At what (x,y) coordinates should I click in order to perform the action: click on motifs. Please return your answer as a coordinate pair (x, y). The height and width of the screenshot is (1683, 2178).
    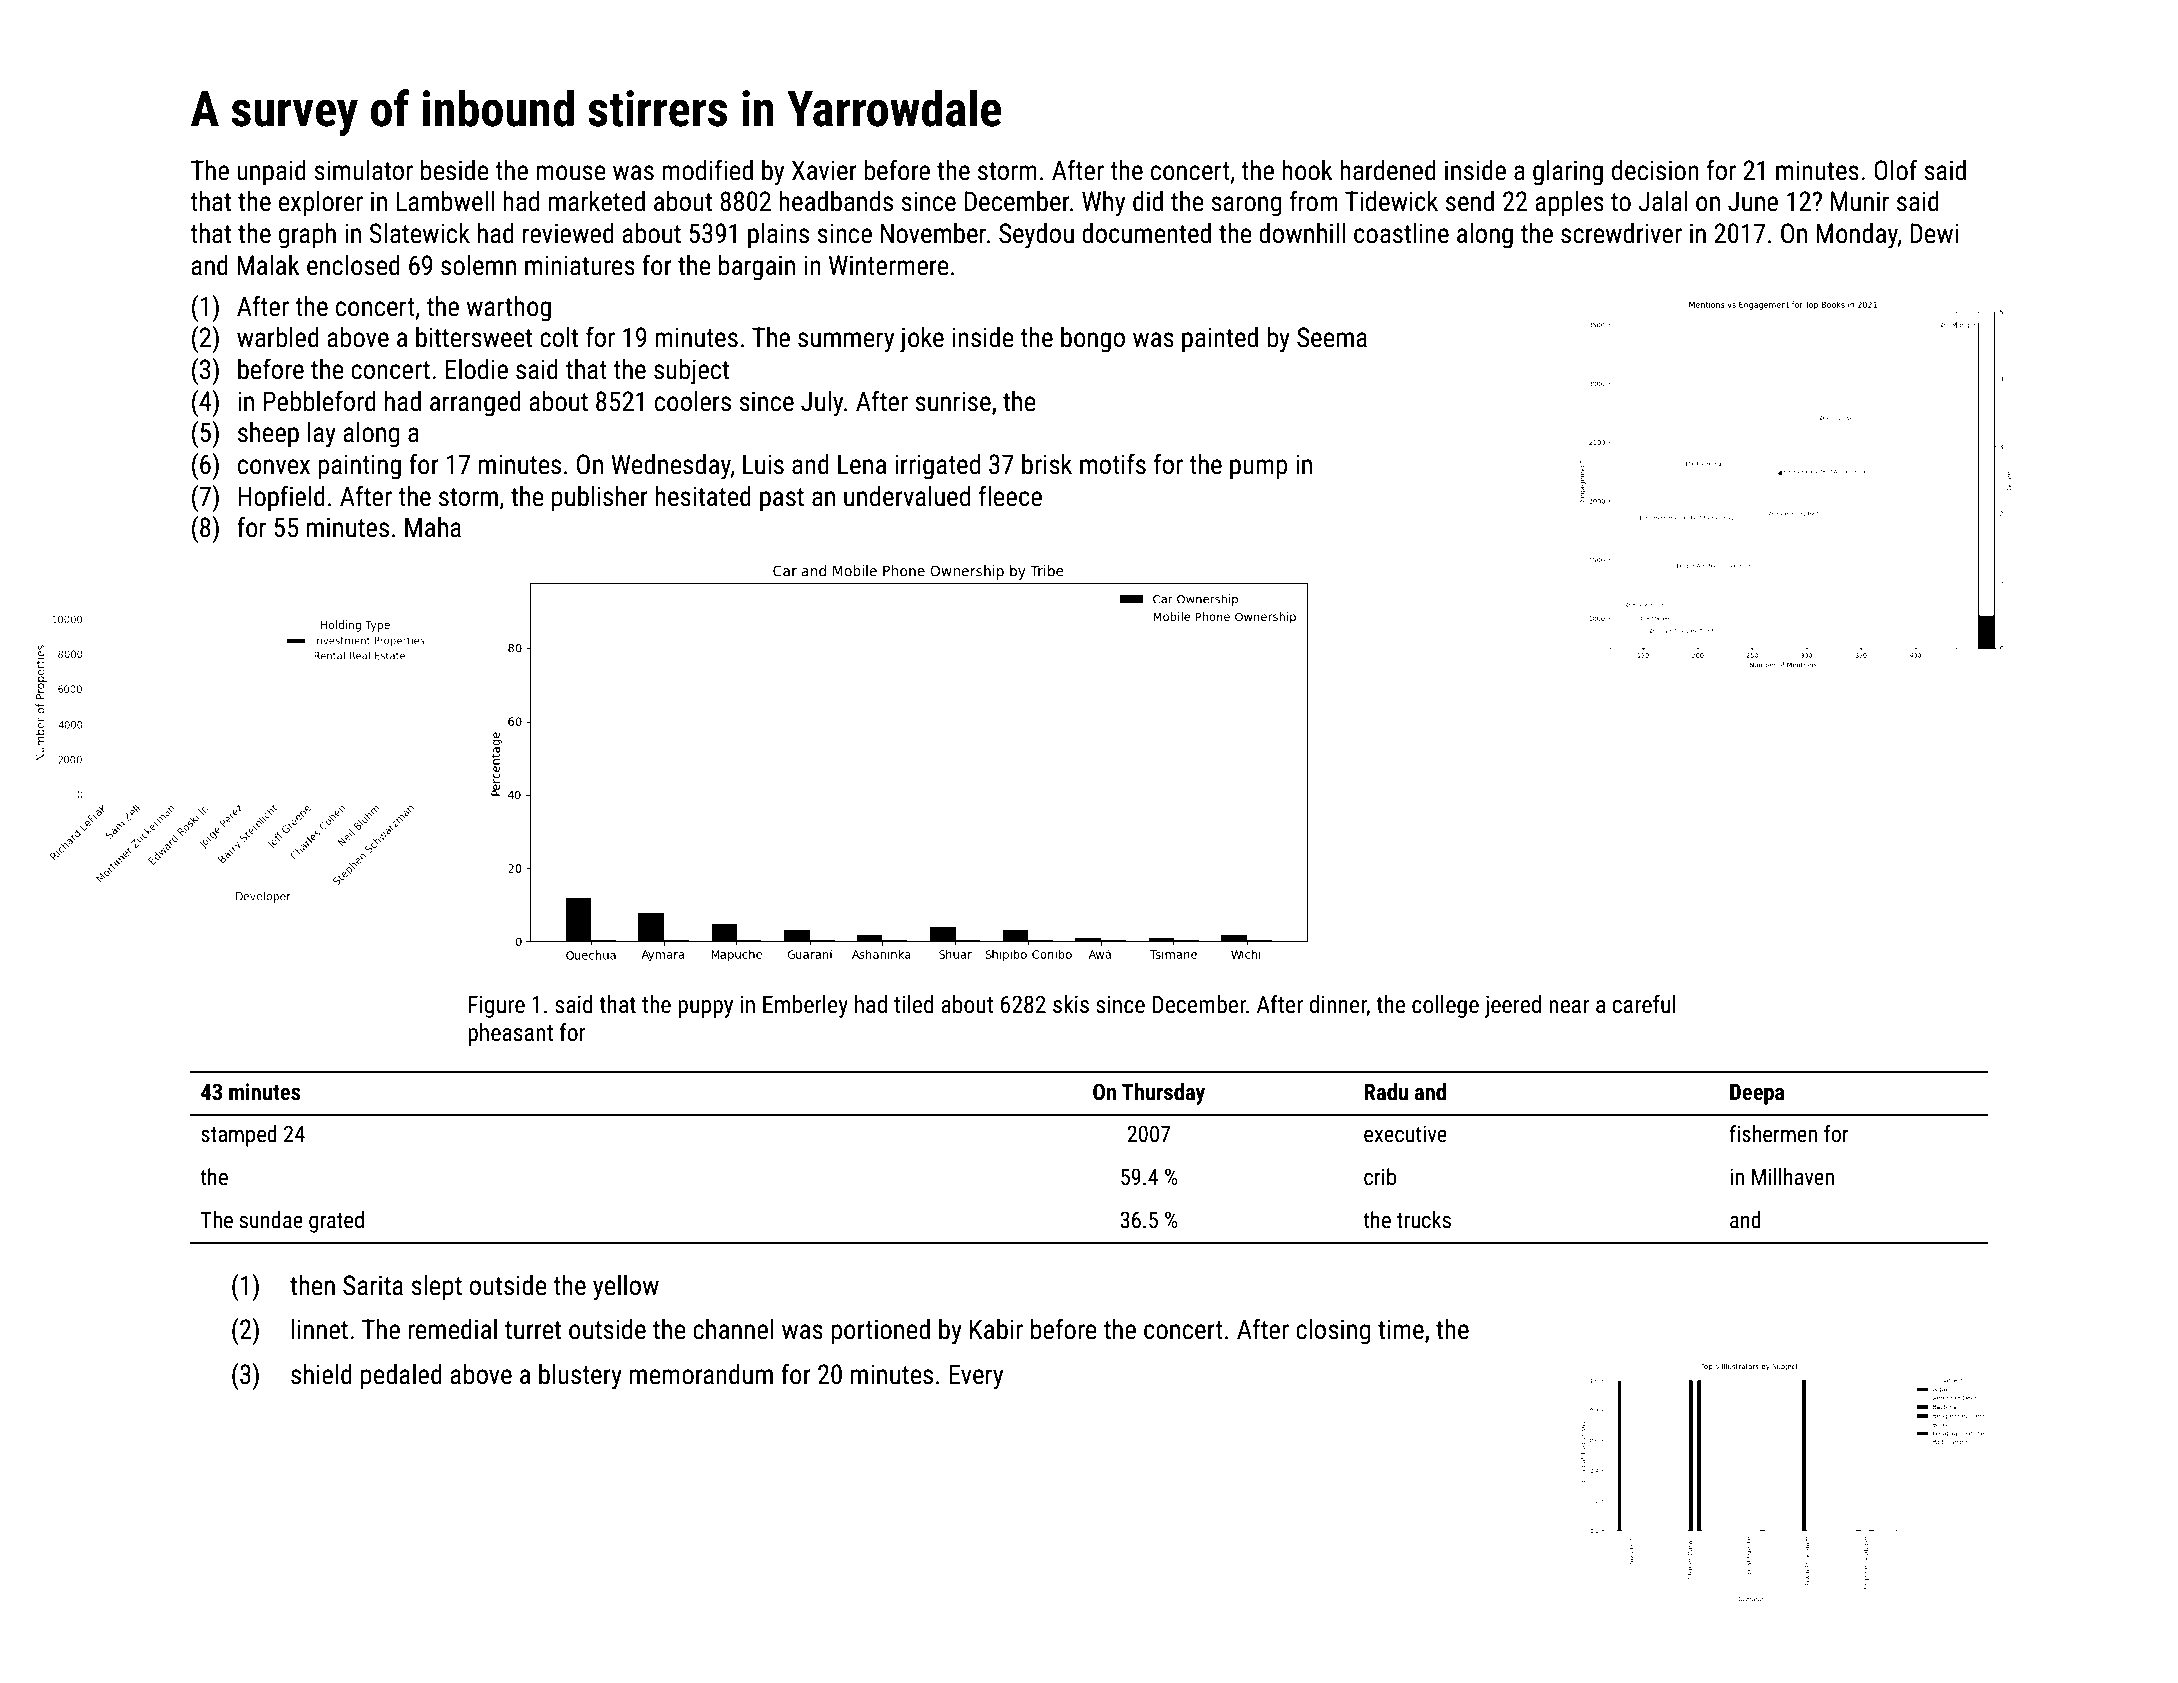
    Looking at the image, I should click on (1113, 464).
